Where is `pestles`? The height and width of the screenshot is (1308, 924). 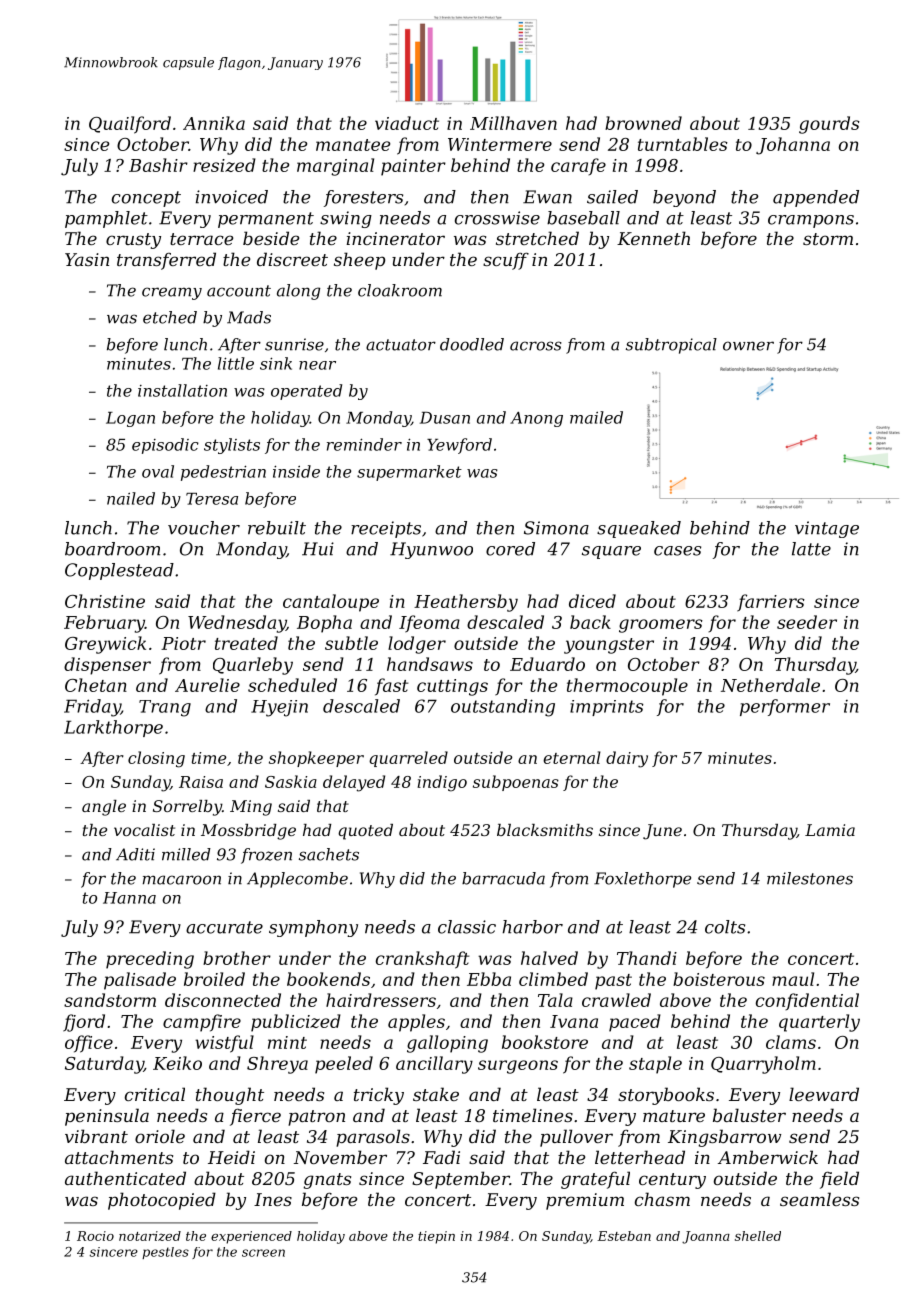 pestles is located at coordinates (165, 1253).
